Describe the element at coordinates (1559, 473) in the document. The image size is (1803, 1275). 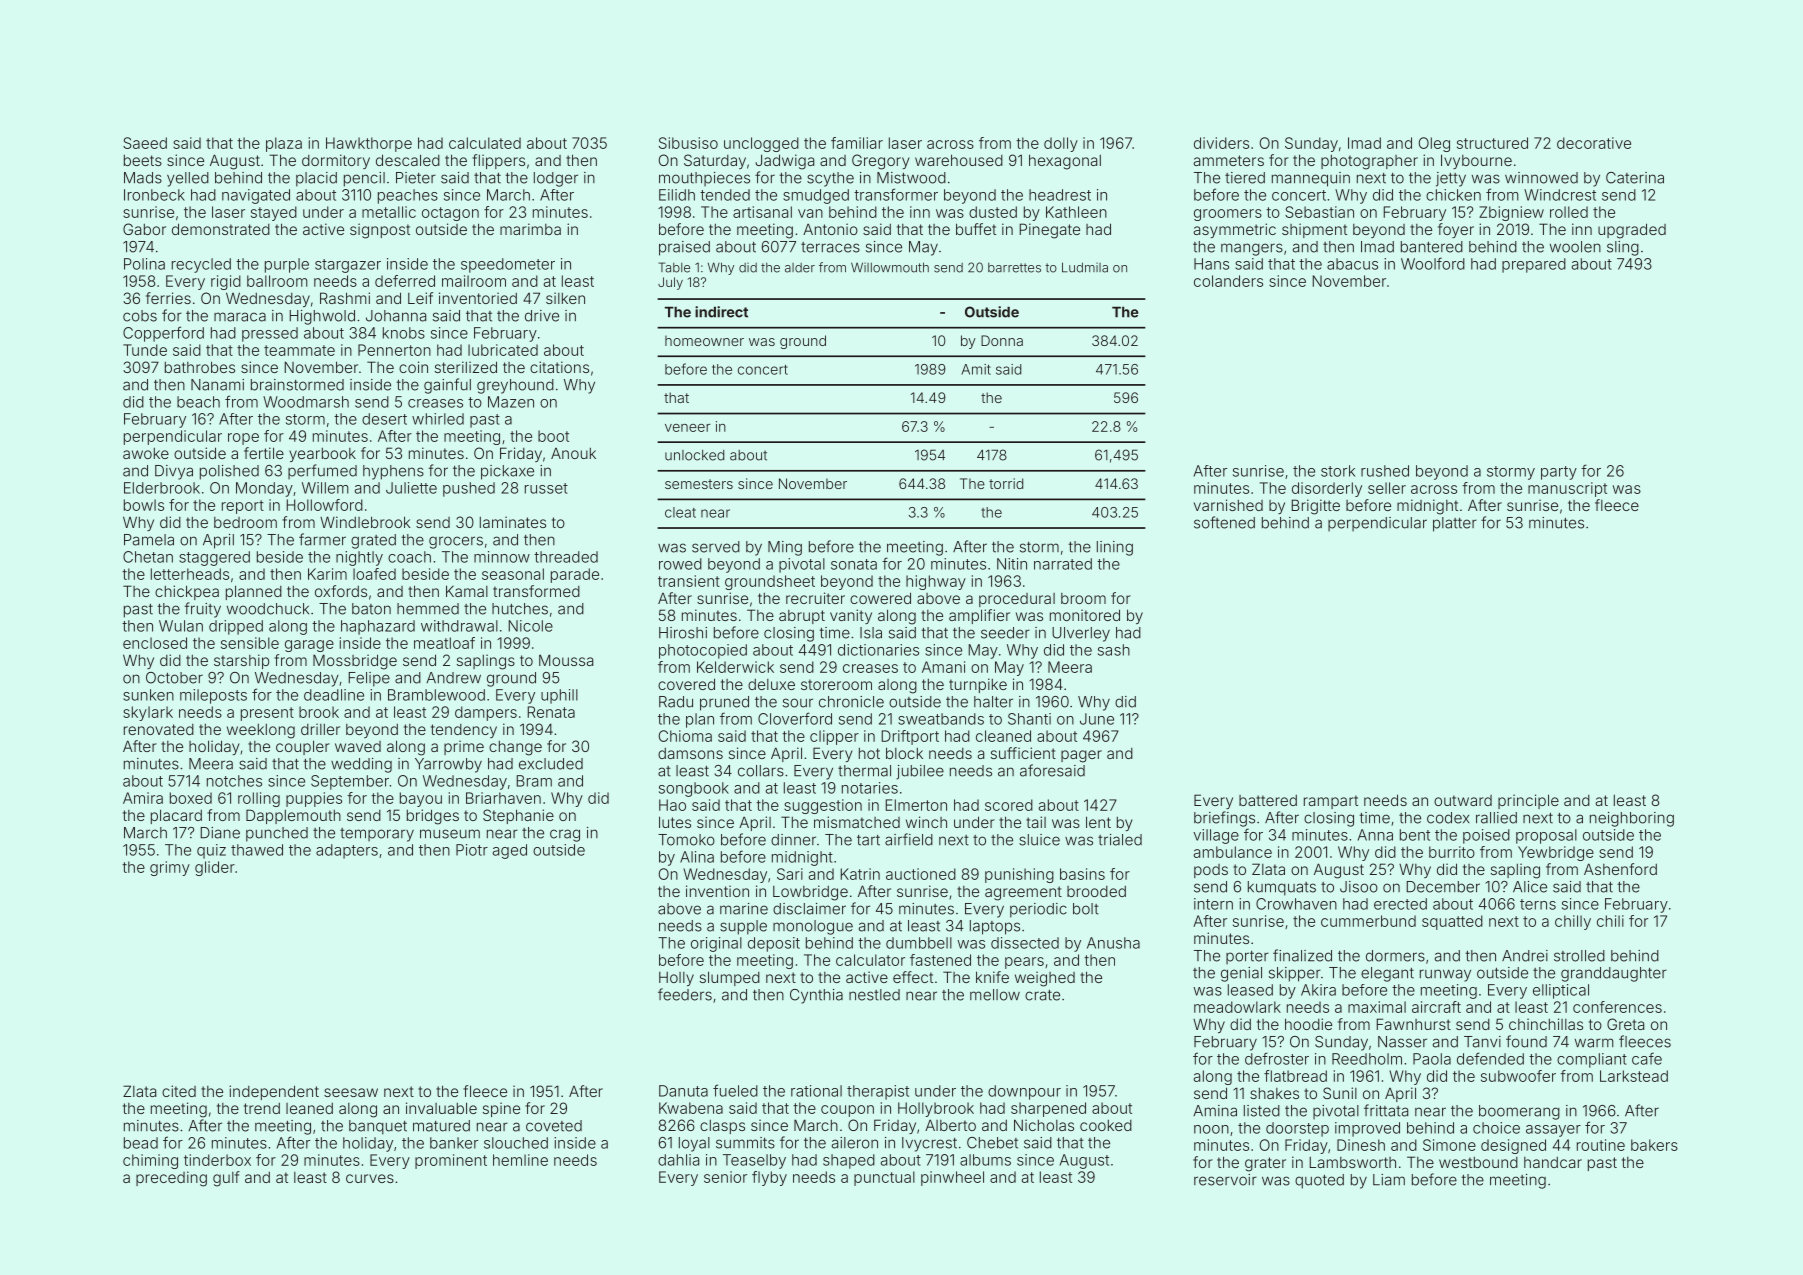
I see `party` at that location.
